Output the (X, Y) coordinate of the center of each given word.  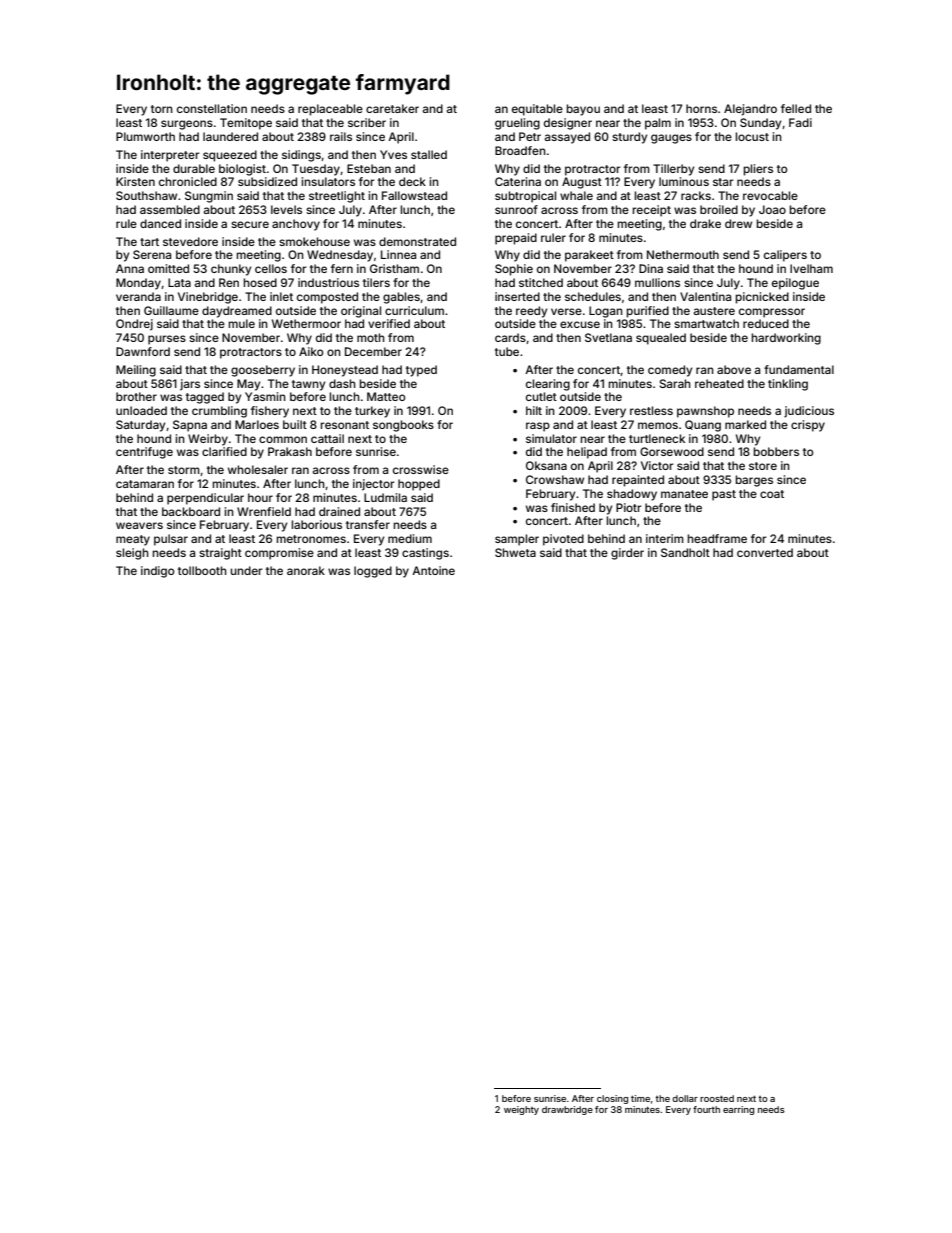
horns (701, 108)
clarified (224, 451)
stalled (429, 154)
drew (738, 223)
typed (421, 371)
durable (194, 168)
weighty (521, 1110)
